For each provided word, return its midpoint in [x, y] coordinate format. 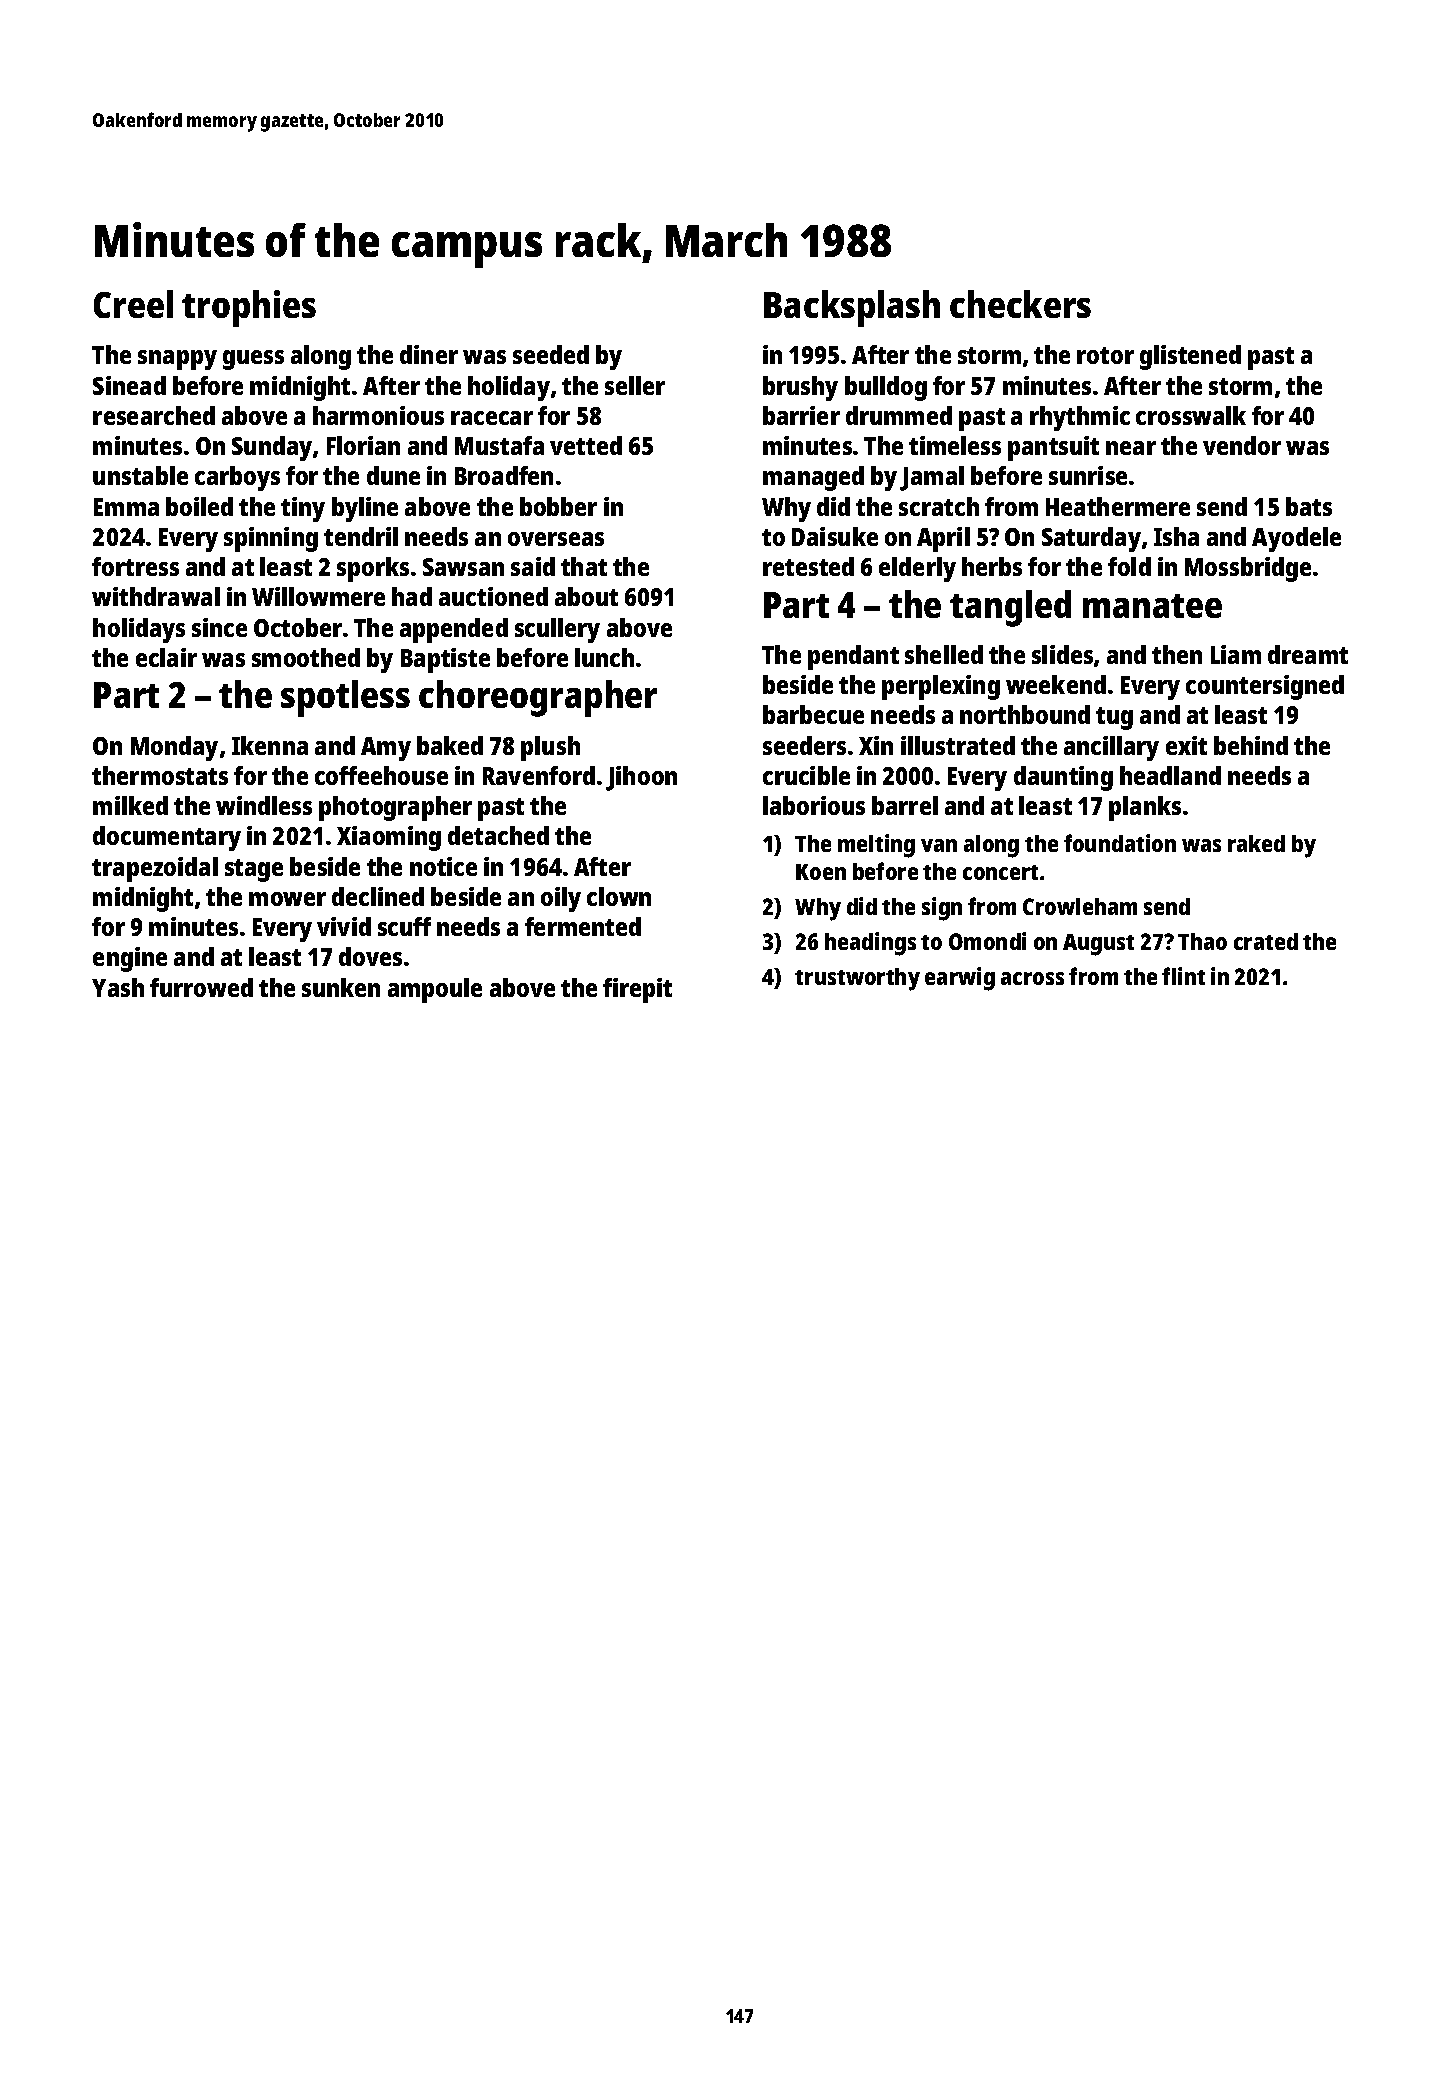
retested [808, 566]
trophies [249, 308]
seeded [551, 354]
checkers [1020, 304]
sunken [341, 987]
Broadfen [504, 475]
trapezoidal [155, 869]
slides [1062, 654]
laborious [814, 805]
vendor [1242, 445]
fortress [135, 566]
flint [1183, 976]
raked [1256, 843]
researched [154, 415]
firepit [637, 990]
